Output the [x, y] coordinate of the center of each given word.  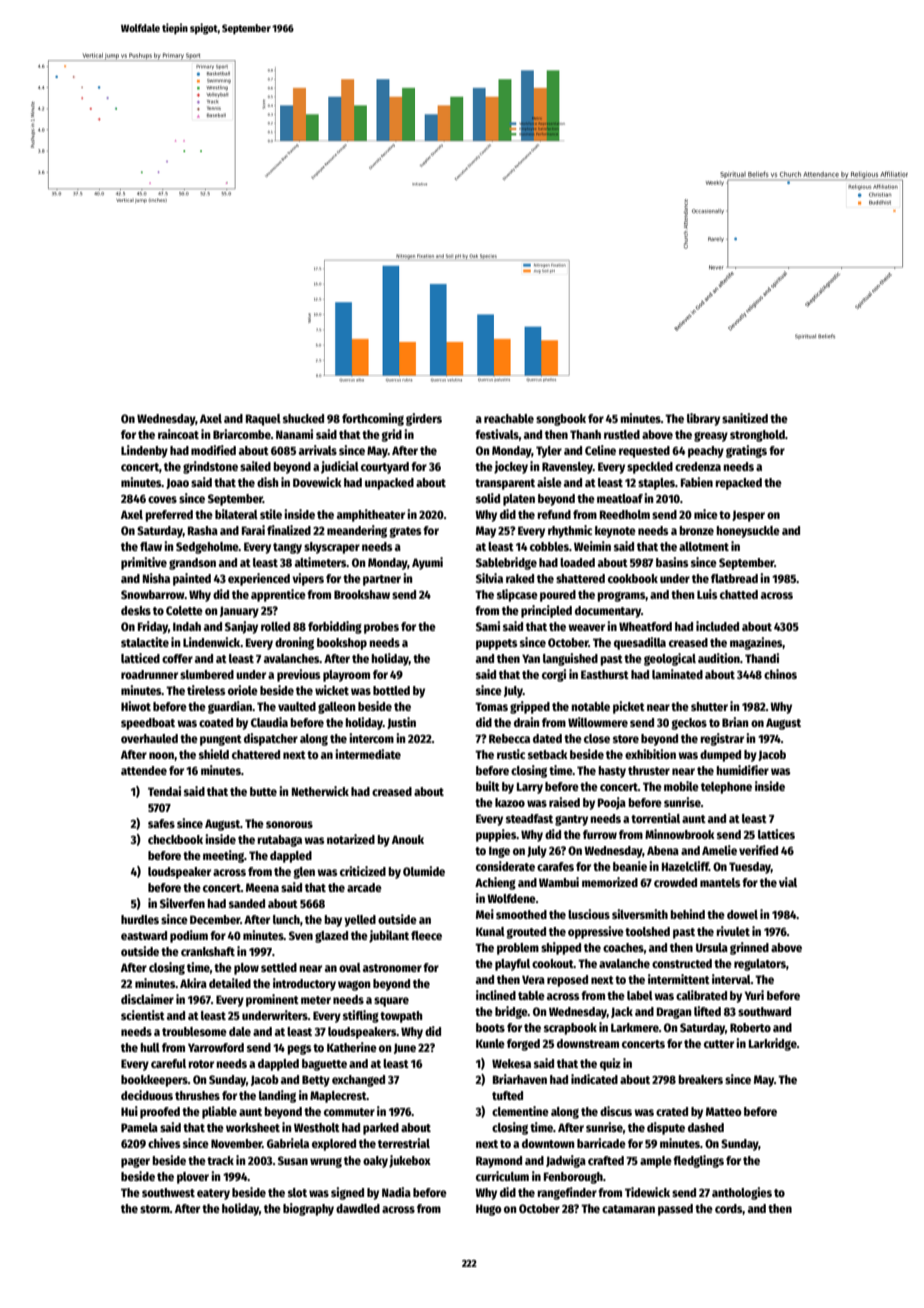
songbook [561, 420]
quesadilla [640, 643]
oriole [243, 690]
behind [687, 914]
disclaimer [147, 999]
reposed [567, 981]
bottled [391, 690]
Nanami [294, 434]
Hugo [489, 1210]
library [703, 419]
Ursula [712, 947]
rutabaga [279, 841]
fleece [426, 935]
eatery [213, 1194]
